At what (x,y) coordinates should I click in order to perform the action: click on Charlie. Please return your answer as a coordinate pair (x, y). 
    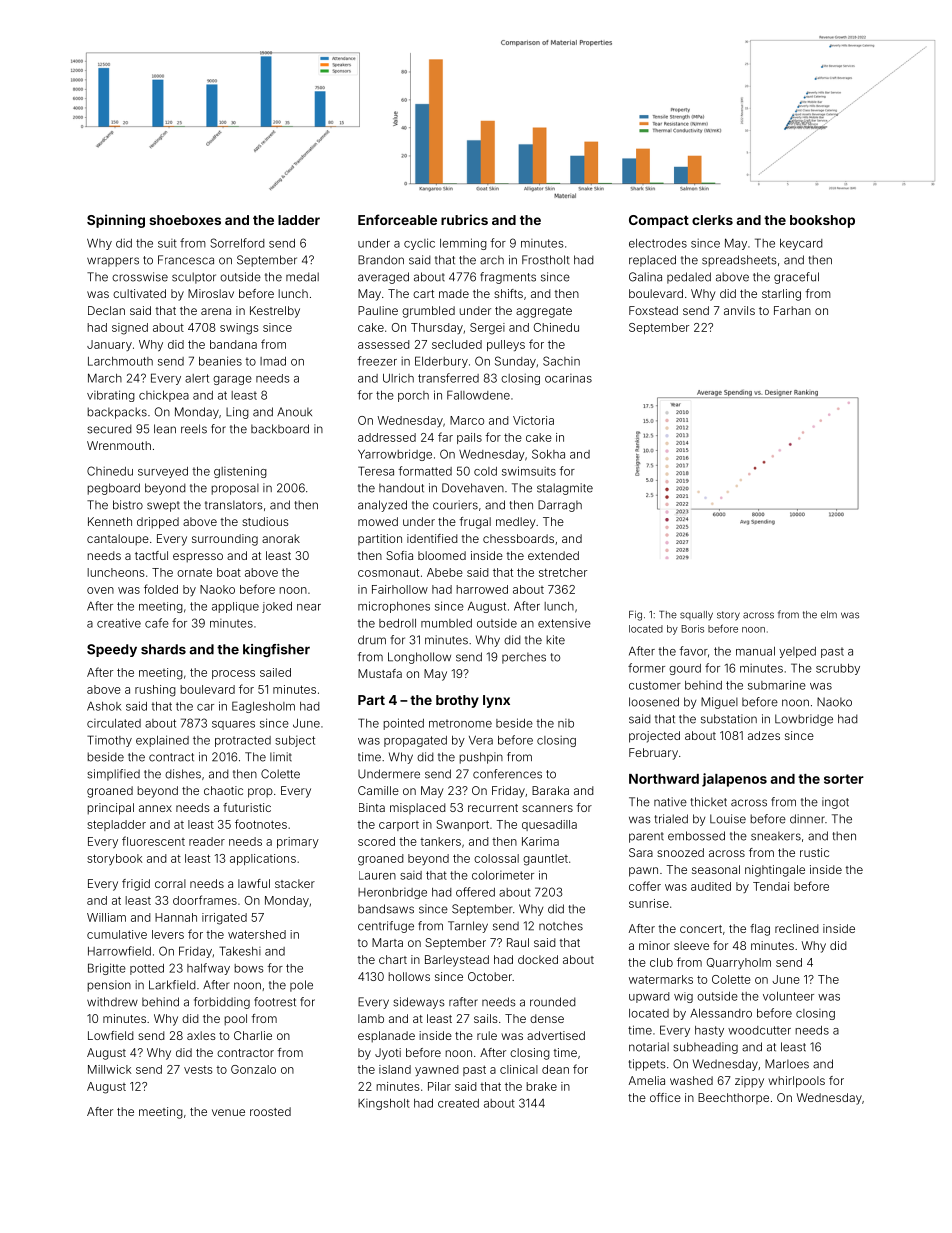
    Looking at the image, I should click on (253, 1035).
